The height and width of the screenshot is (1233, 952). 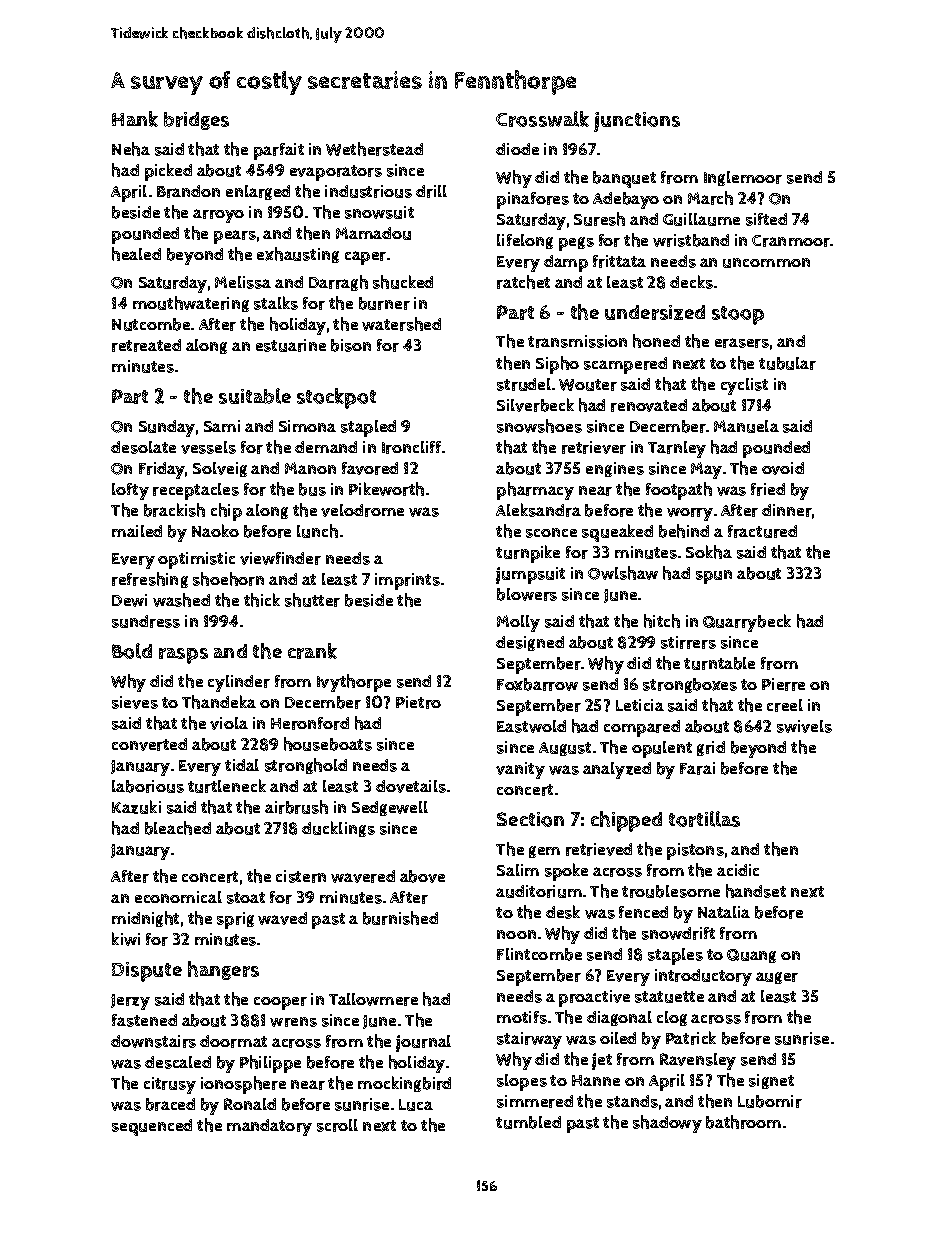 I want to click on sequenced, so click(x=152, y=1127).
